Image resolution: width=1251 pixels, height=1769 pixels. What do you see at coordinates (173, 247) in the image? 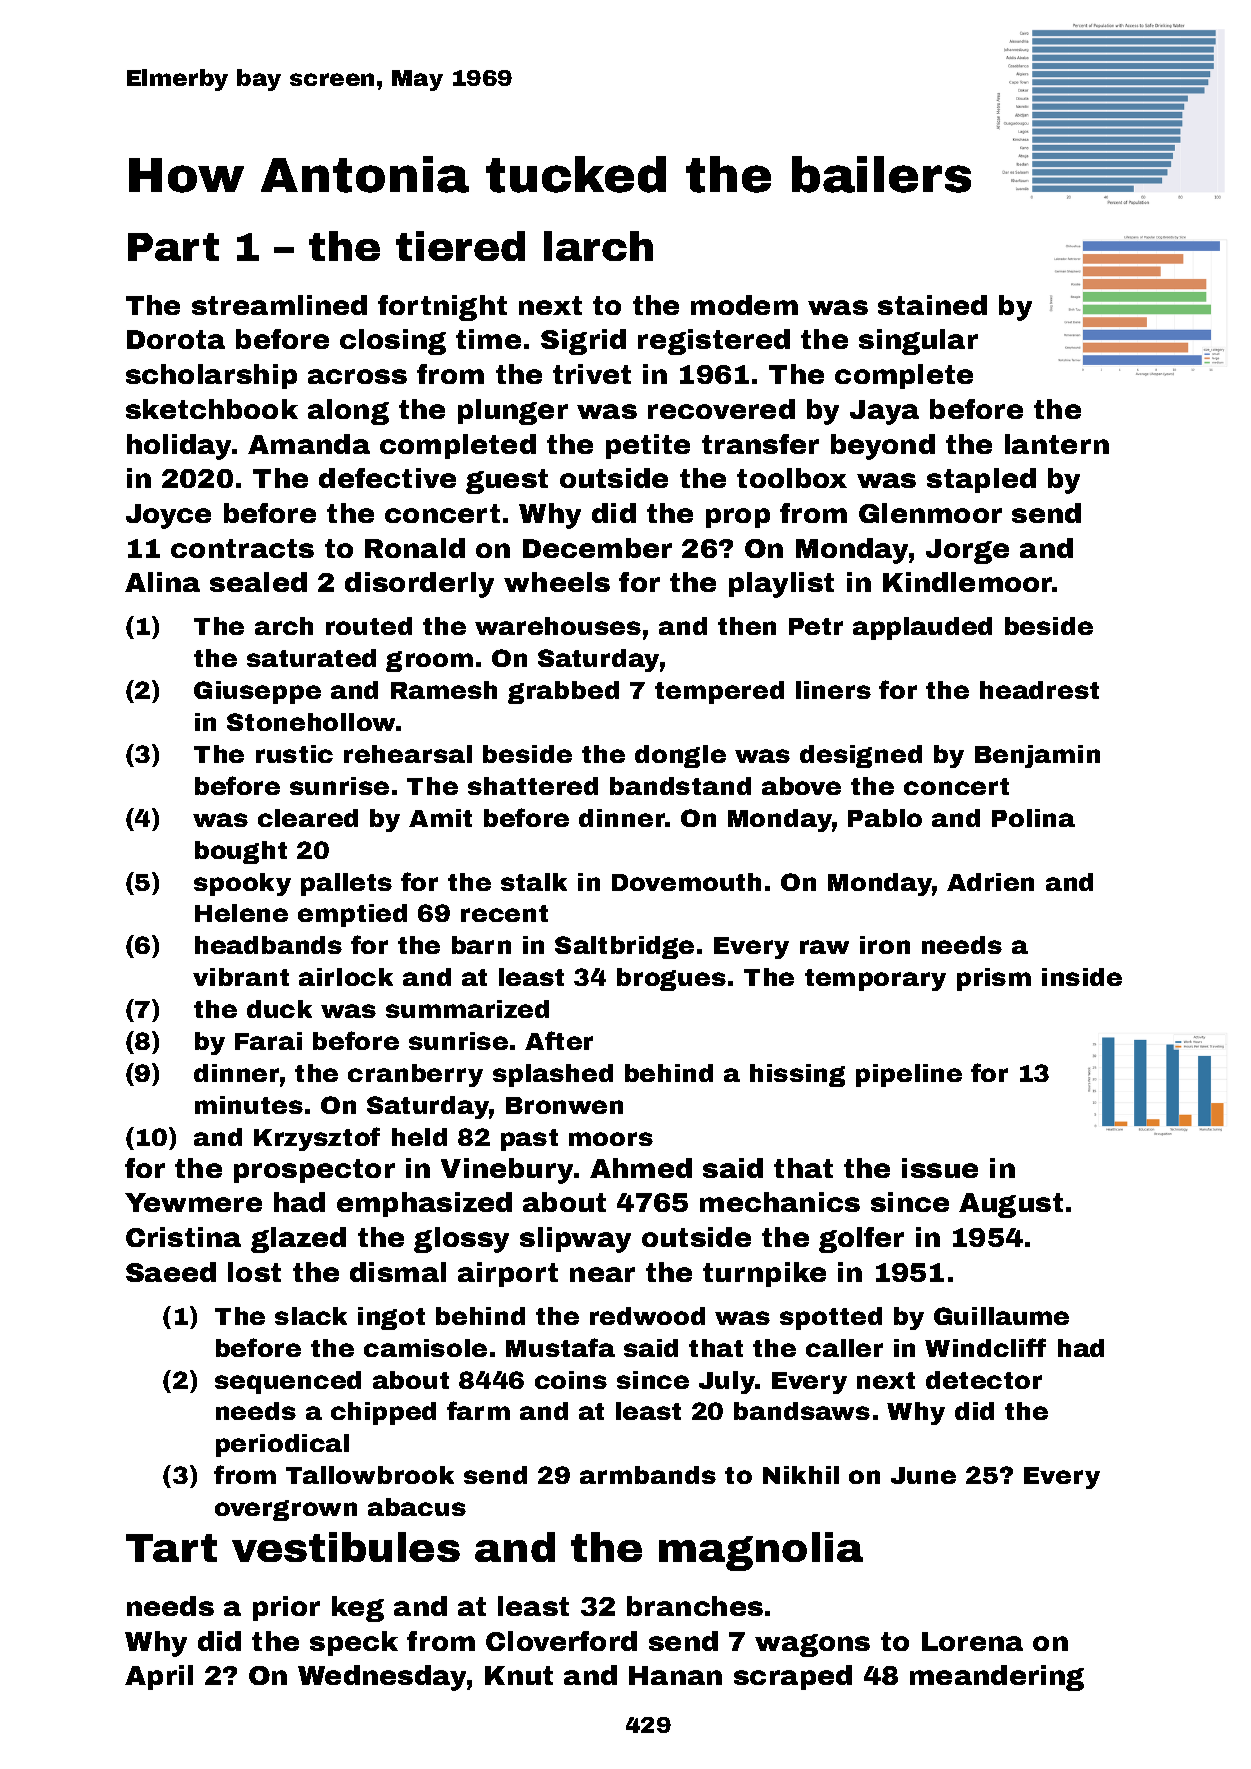
I see `Part` at bounding box center [173, 247].
